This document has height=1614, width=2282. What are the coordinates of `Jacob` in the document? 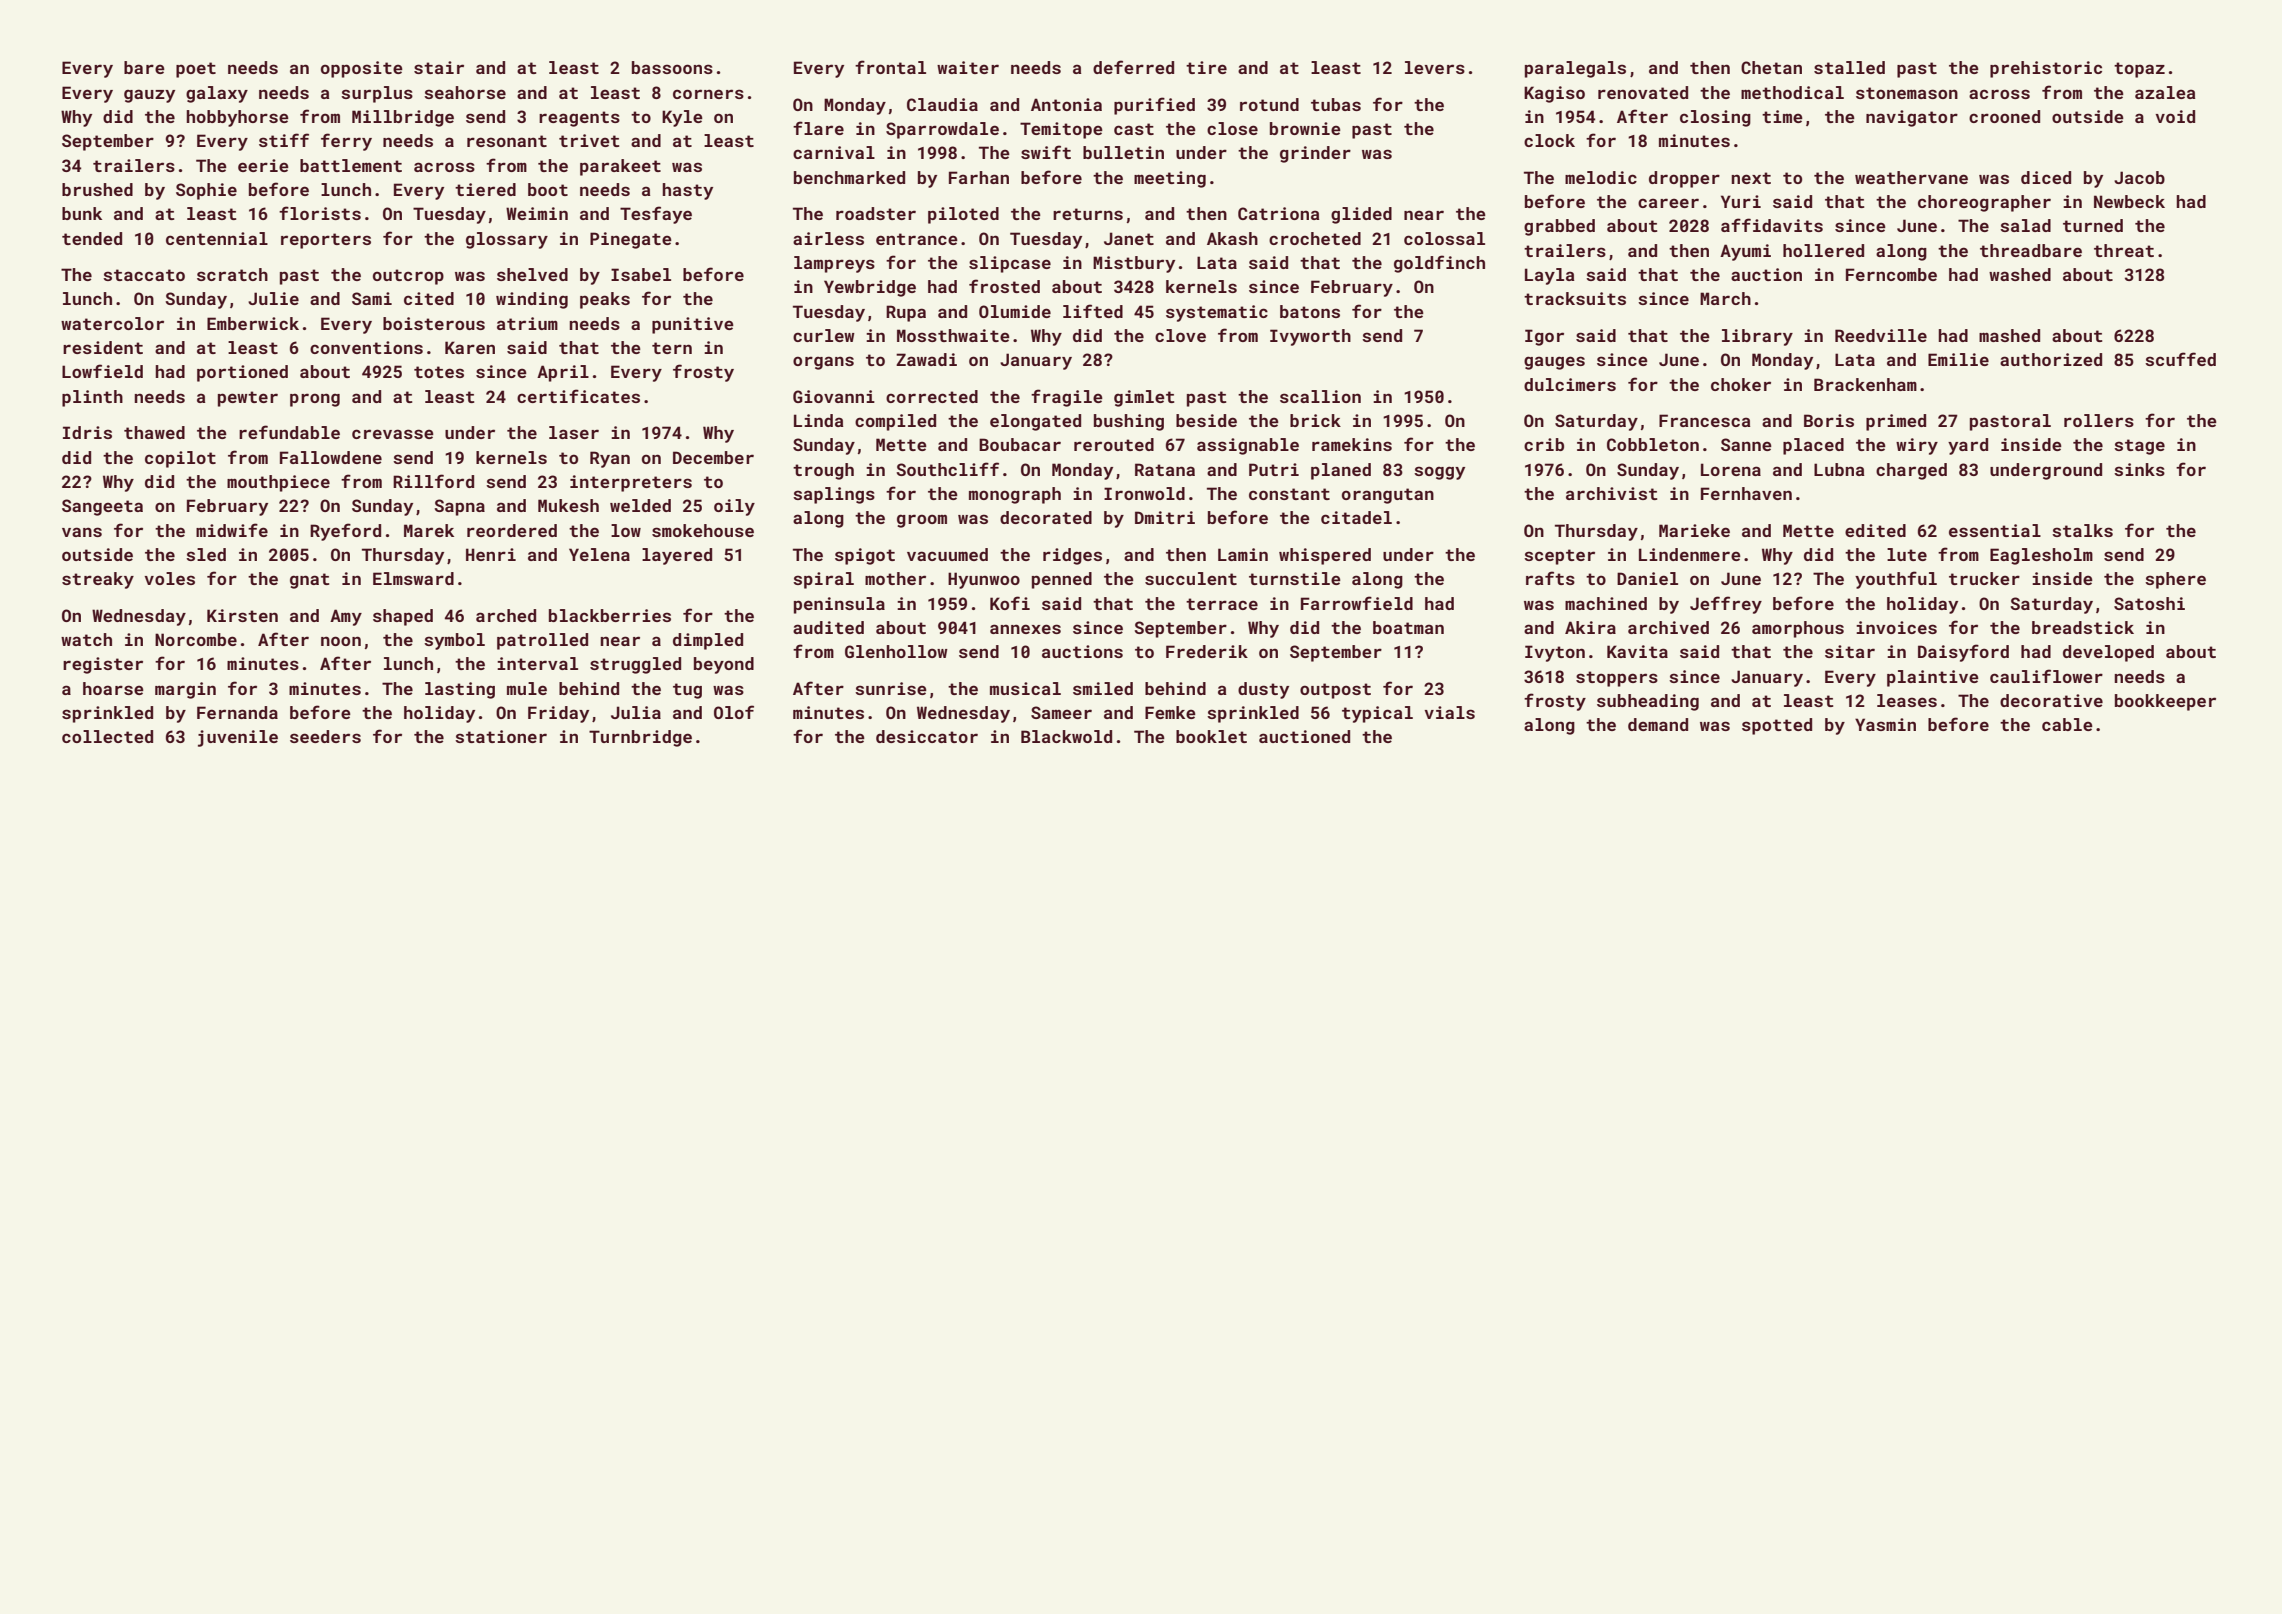 It's located at (2139, 177).
